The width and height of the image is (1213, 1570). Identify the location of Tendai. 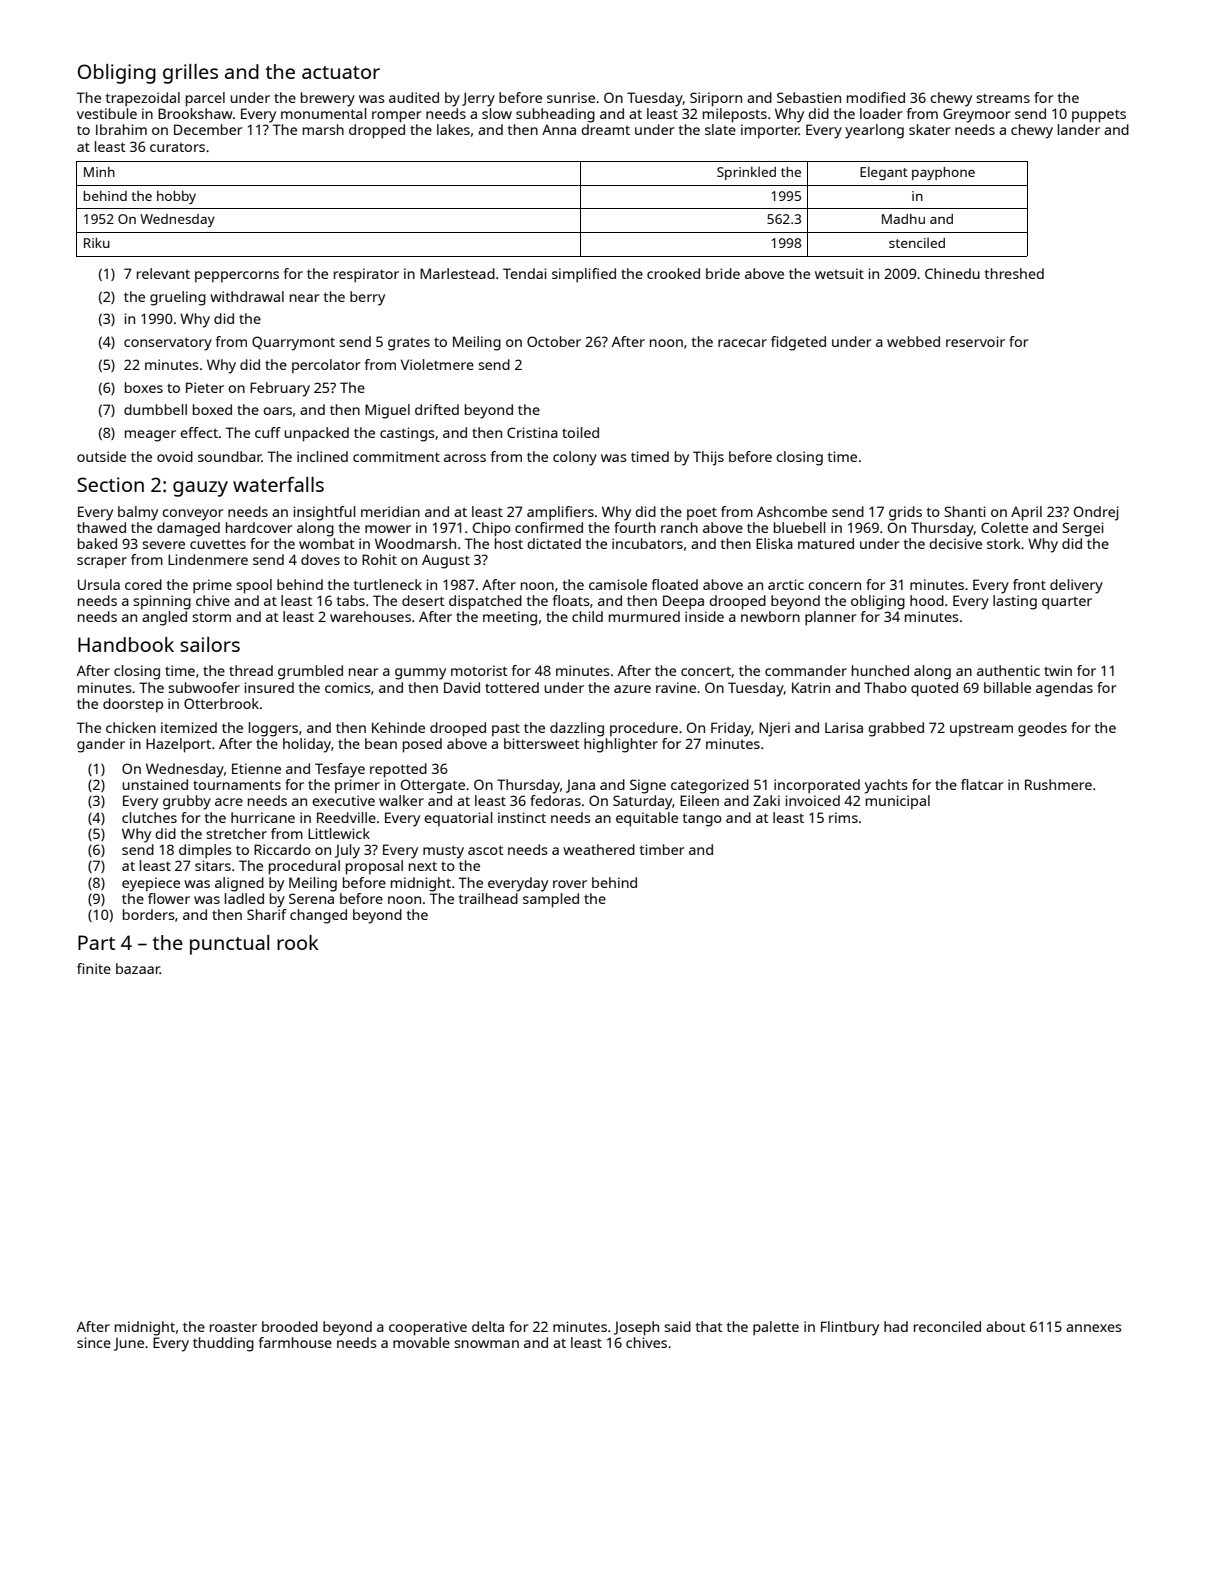
(525, 273).
